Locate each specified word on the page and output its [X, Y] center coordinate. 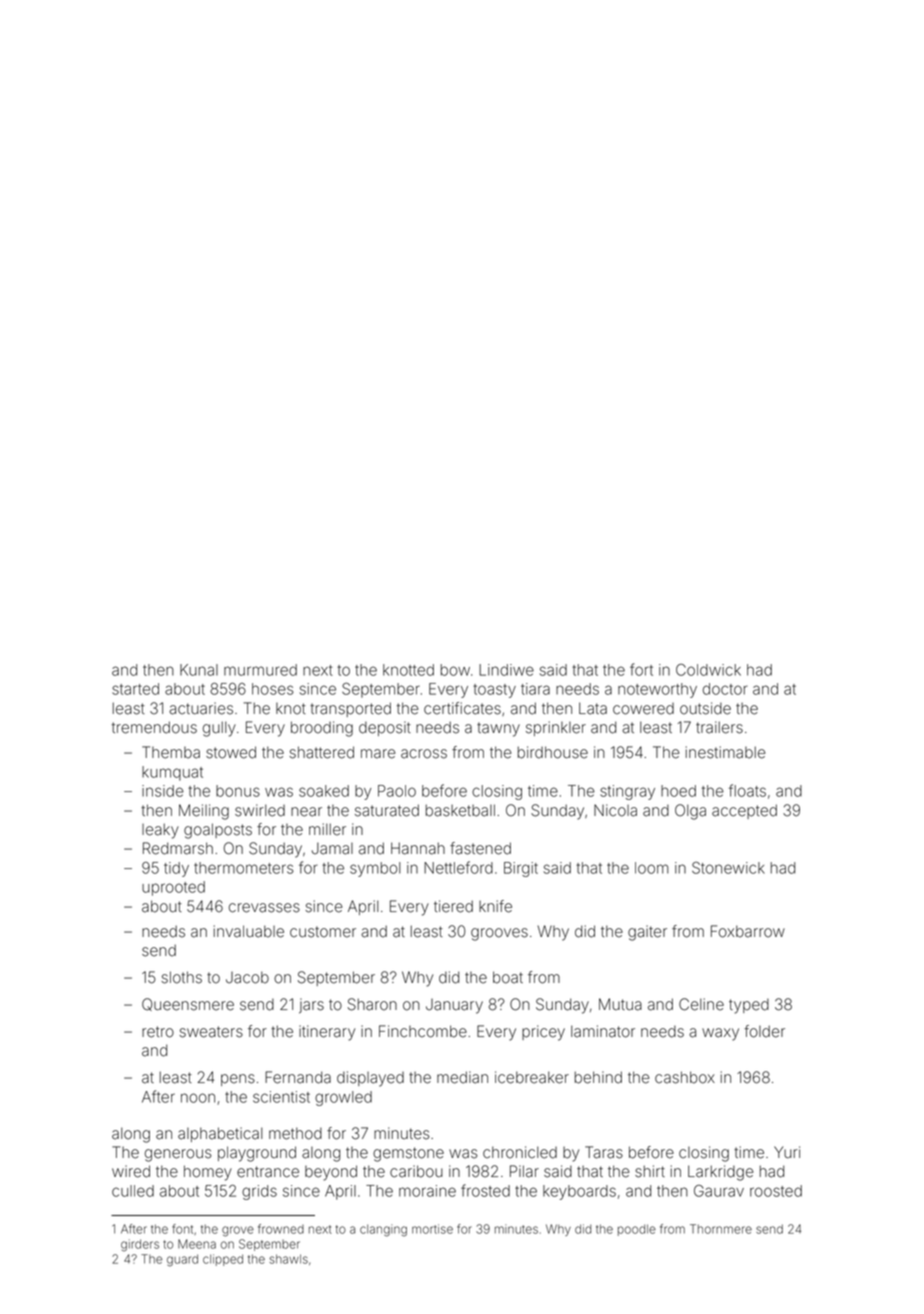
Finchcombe [423, 1031]
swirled [260, 810]
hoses [273, 689]
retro [158, 1032]
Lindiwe [506, 670]
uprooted [173, 888]
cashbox [685, 1077]
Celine [701, 1004]
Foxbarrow [748, 931]
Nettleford [458, 867]
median [462, 1077]
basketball [460, 810]
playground [257, 1154]
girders [140, 1245]
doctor [725, 689]
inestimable [725, 752]
